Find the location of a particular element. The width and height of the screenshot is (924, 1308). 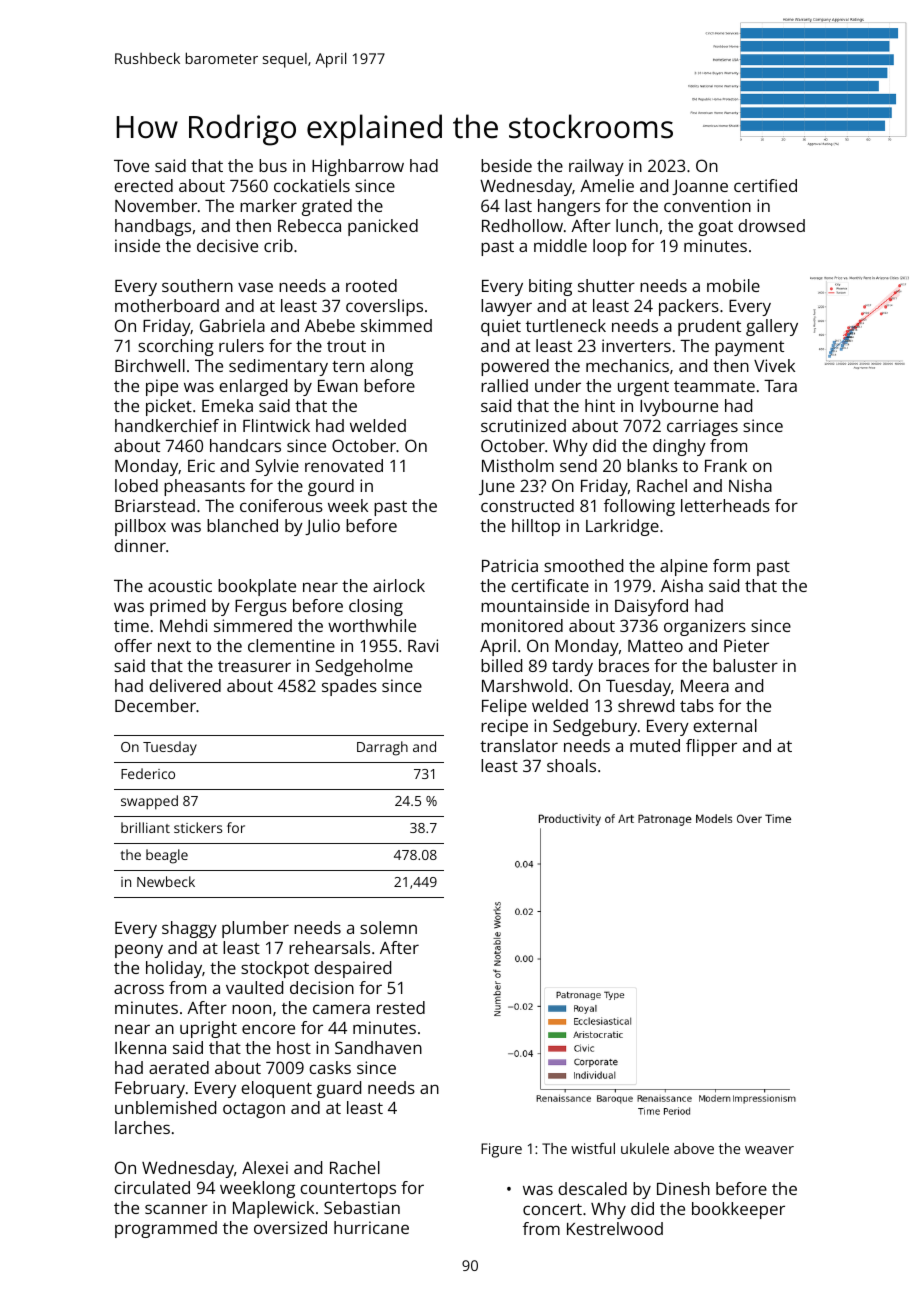

erected is located at coordinates (143, 185).
